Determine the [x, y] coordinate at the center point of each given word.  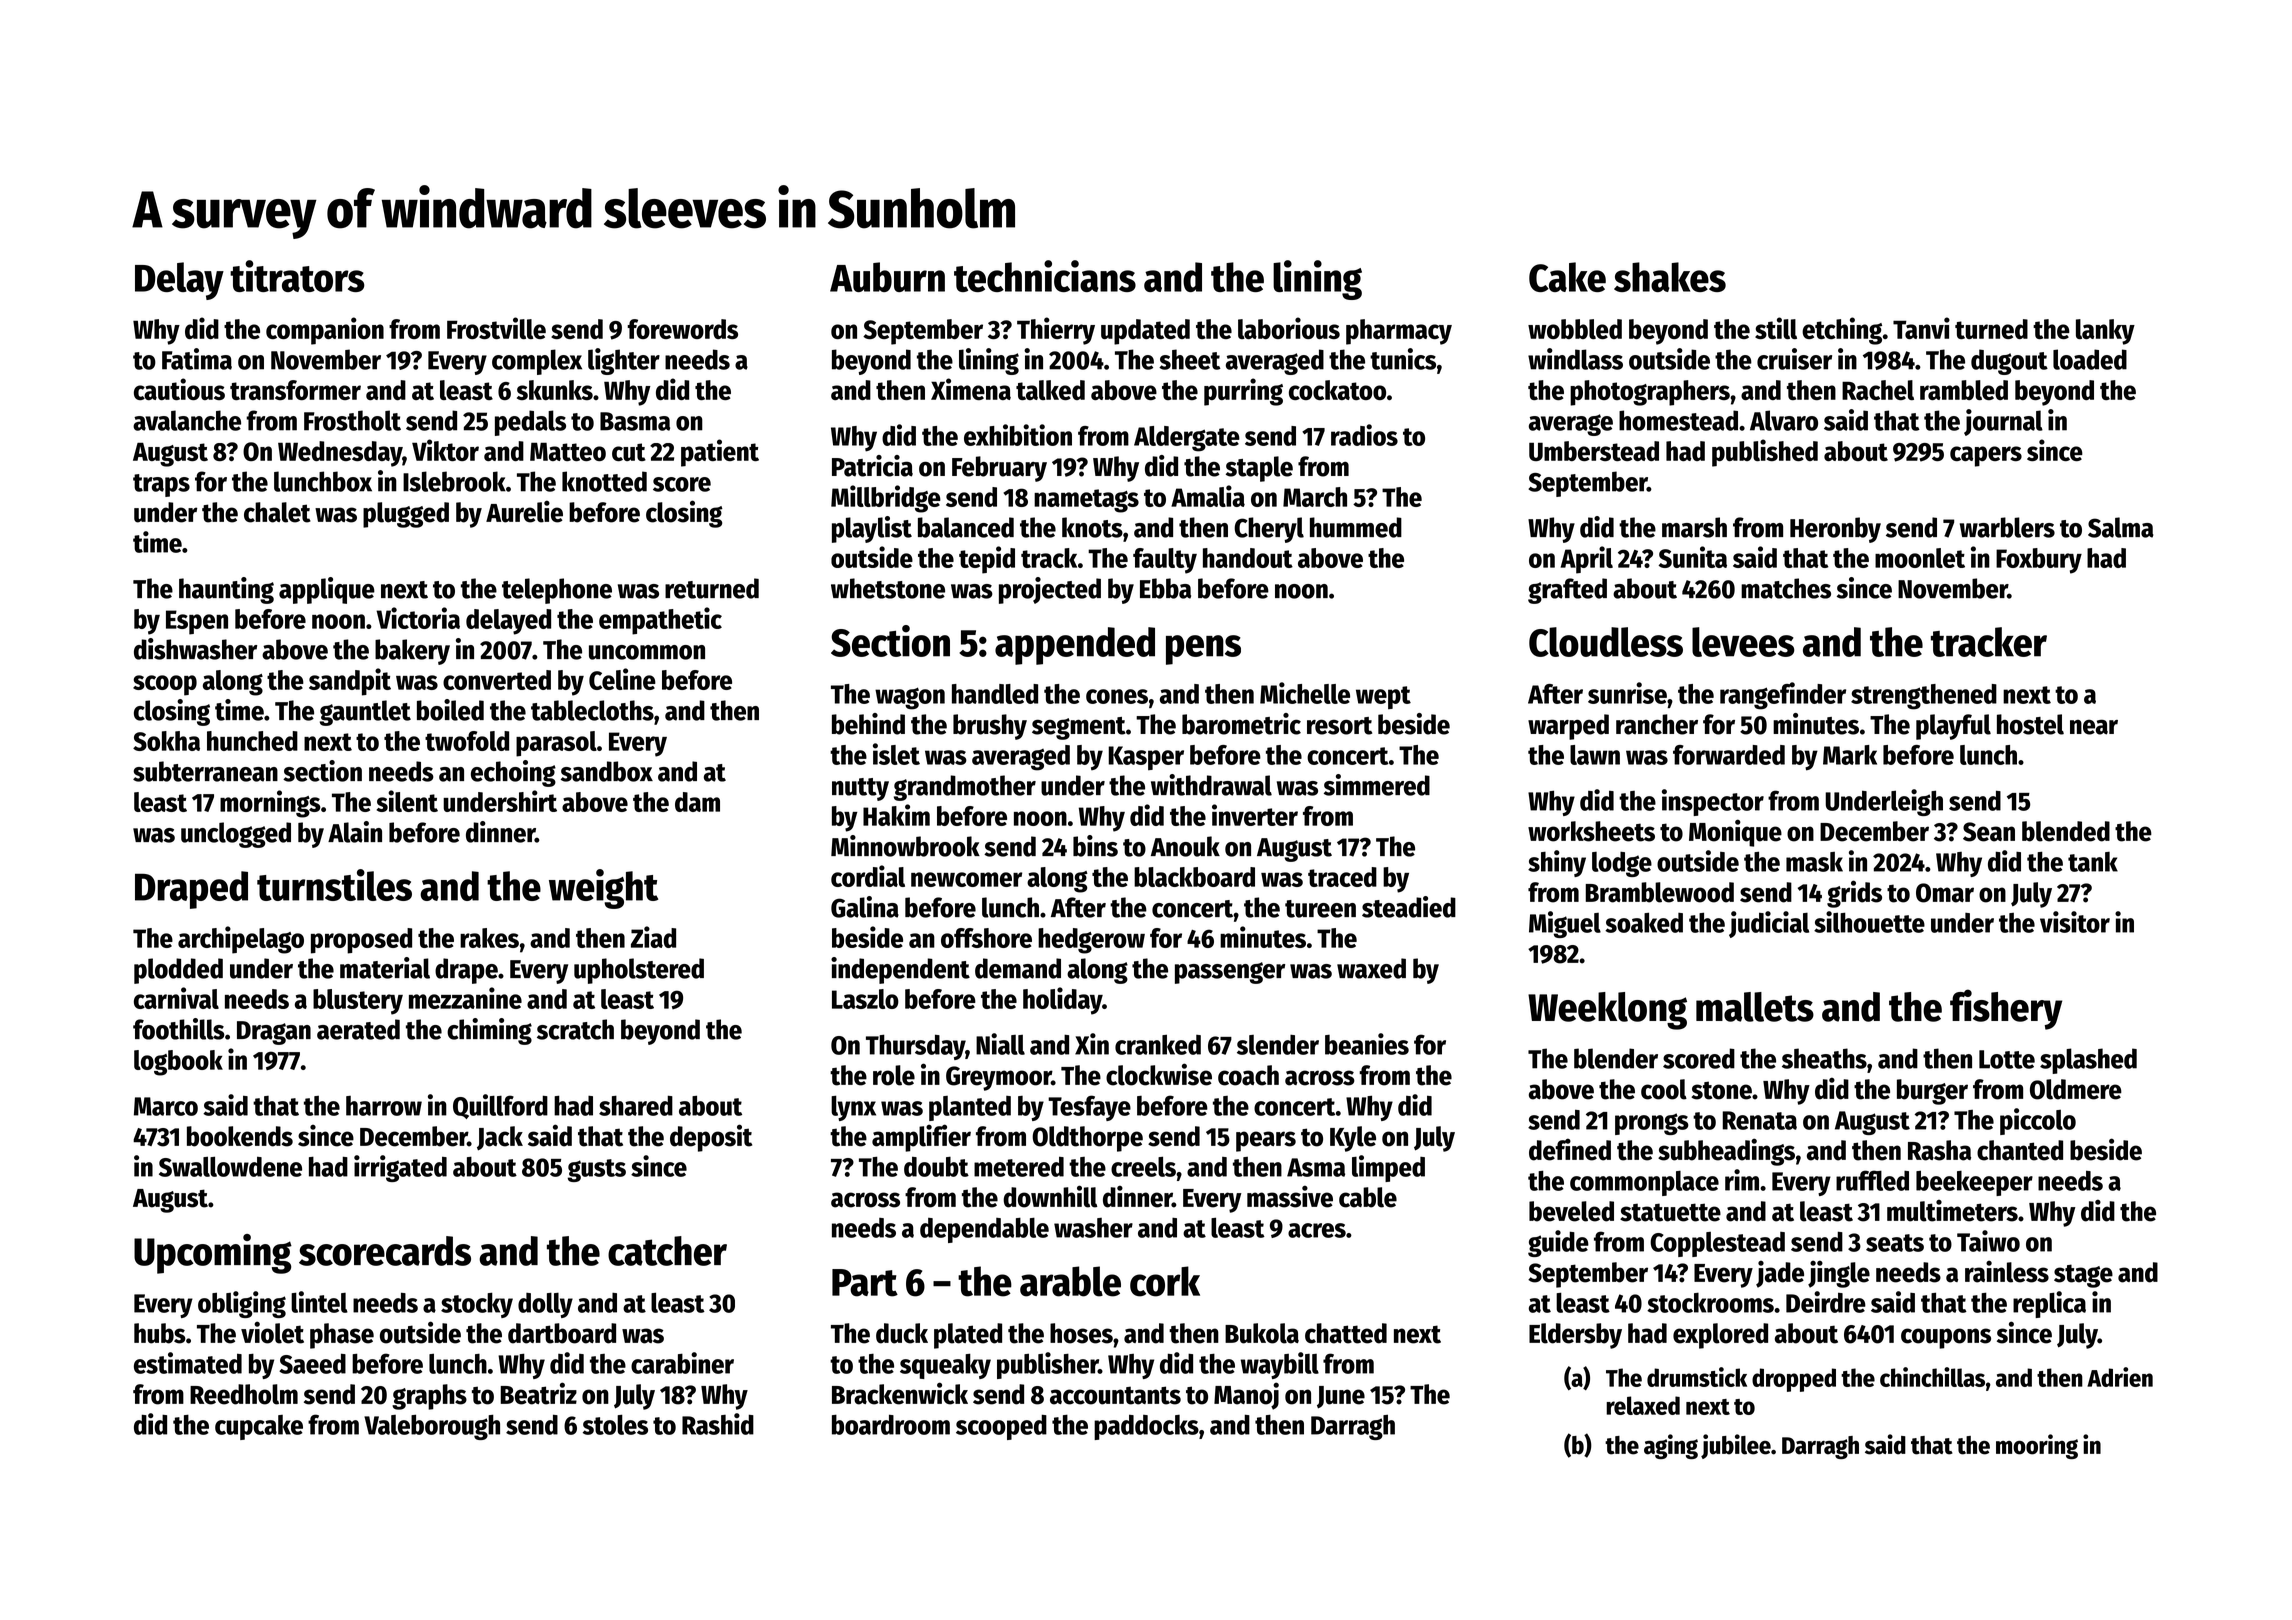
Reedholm [244, 1394]
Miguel [1565, 924]
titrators [297, 276]
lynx [853, 1108]
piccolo [2038, 1121]
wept [1383, 697]
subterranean [205, 771]
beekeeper [1974, 1183]
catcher [667, 1251]
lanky [2105, 332]
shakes [1670, 277]
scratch [575, 1029]
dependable [984, 1230]
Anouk [1185, 846]
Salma [2121, 527]
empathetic [660, 621]
